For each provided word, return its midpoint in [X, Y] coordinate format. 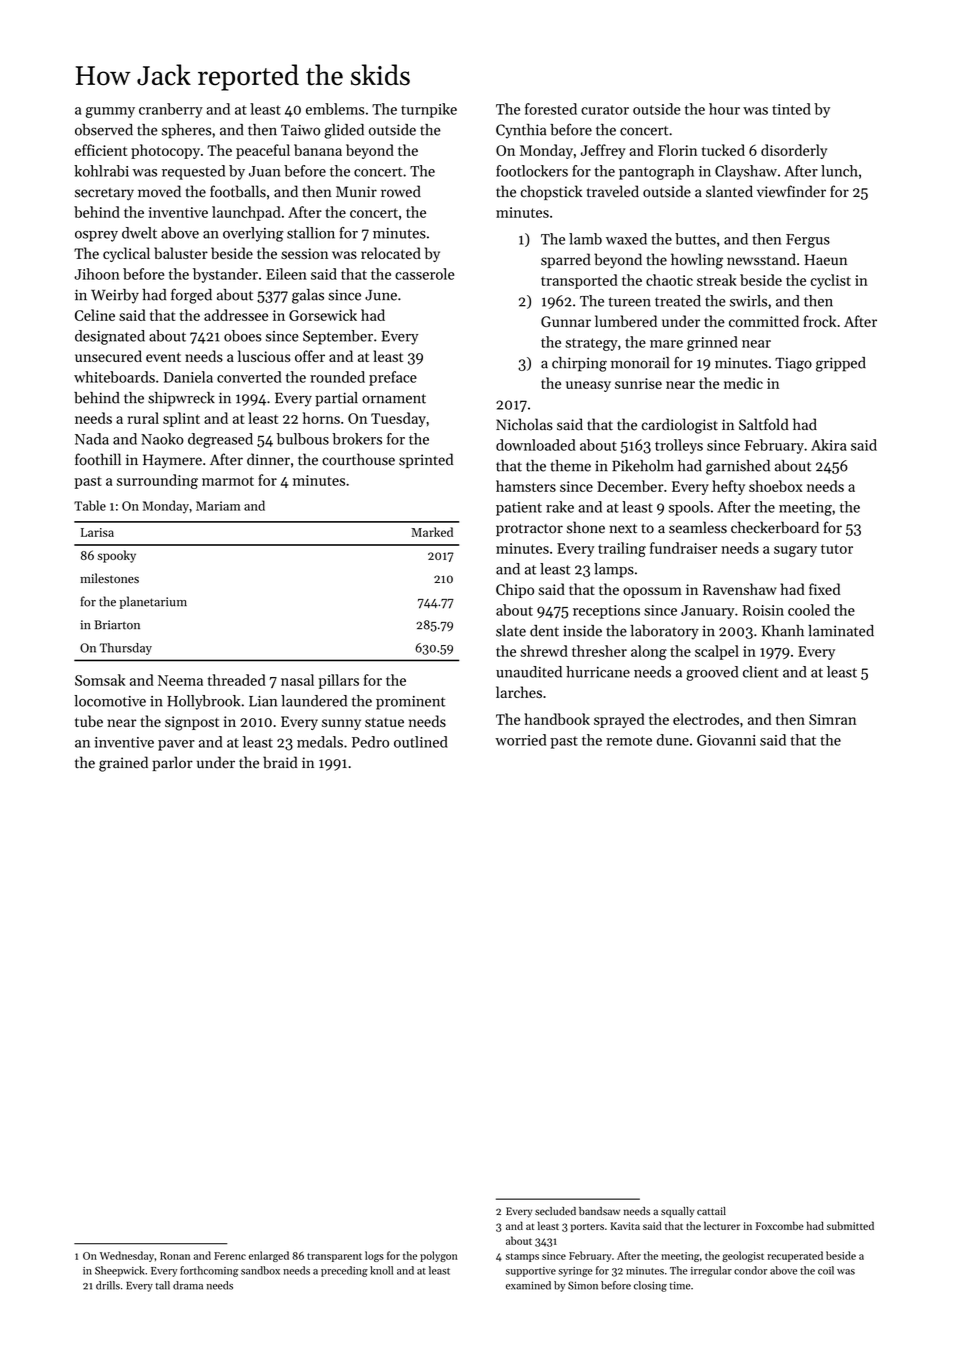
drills [108, 1285]
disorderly [794, 151]
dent [544, 631]
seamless [698, 527]
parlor [172, 763]
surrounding [157, 481]
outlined [421, 742]
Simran [832, 719]
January [708, 612]
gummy [110, 112]
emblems [335, 109]
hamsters [526, 486]
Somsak [100, 680]
